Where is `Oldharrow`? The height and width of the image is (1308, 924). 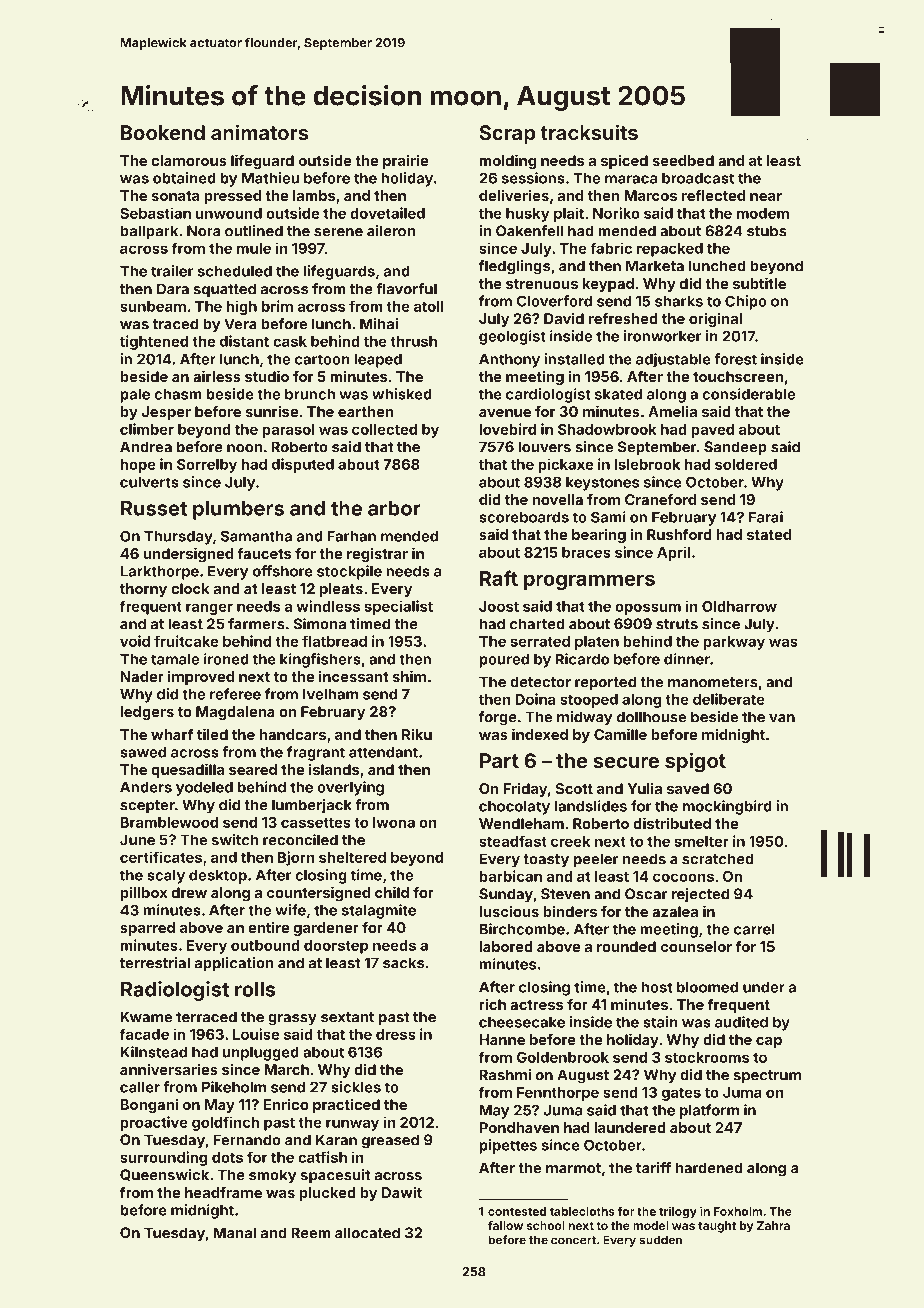
Oldharrow is located at coordinates (739, 606).
